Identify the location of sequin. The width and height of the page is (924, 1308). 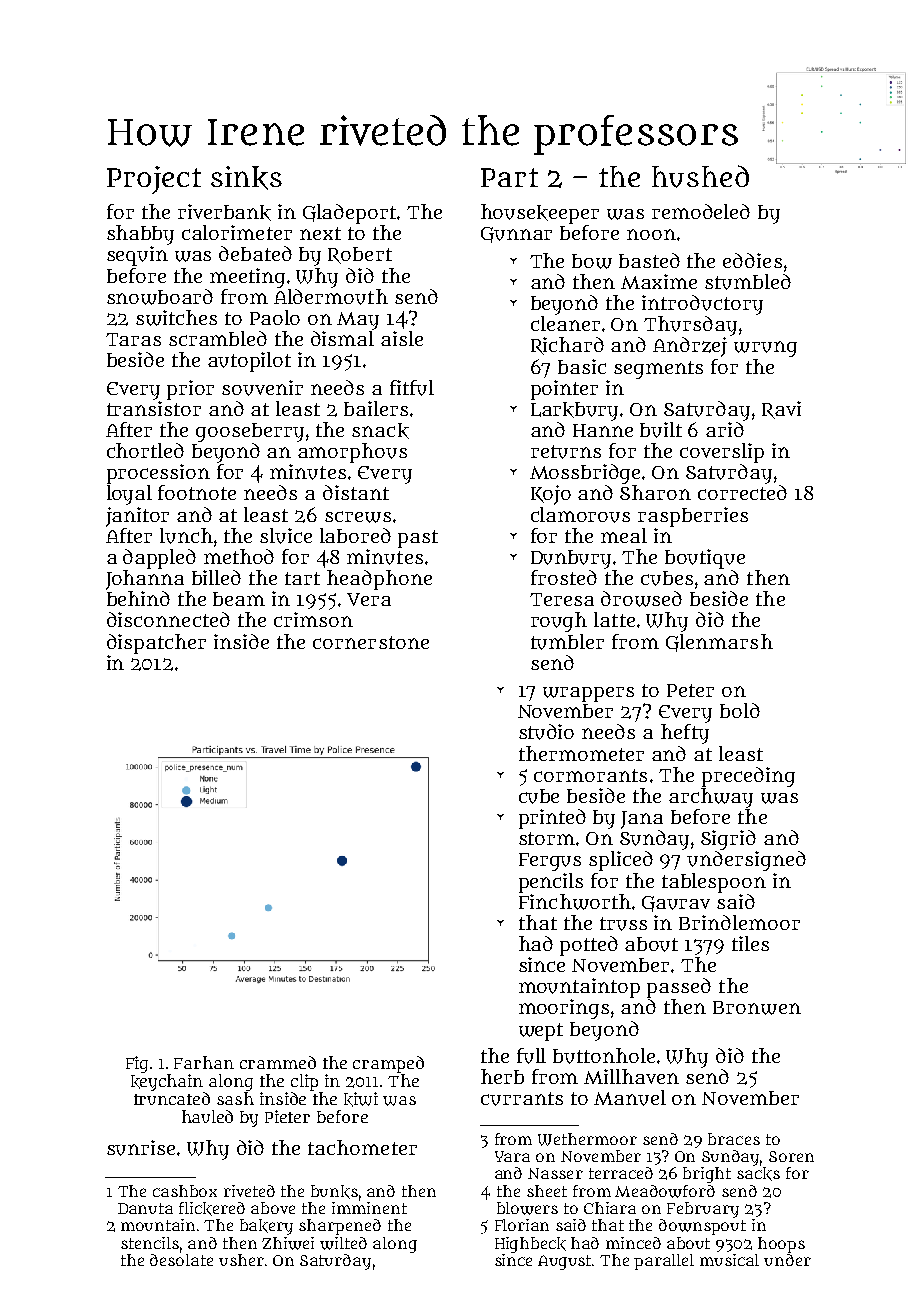
(137, 256).
